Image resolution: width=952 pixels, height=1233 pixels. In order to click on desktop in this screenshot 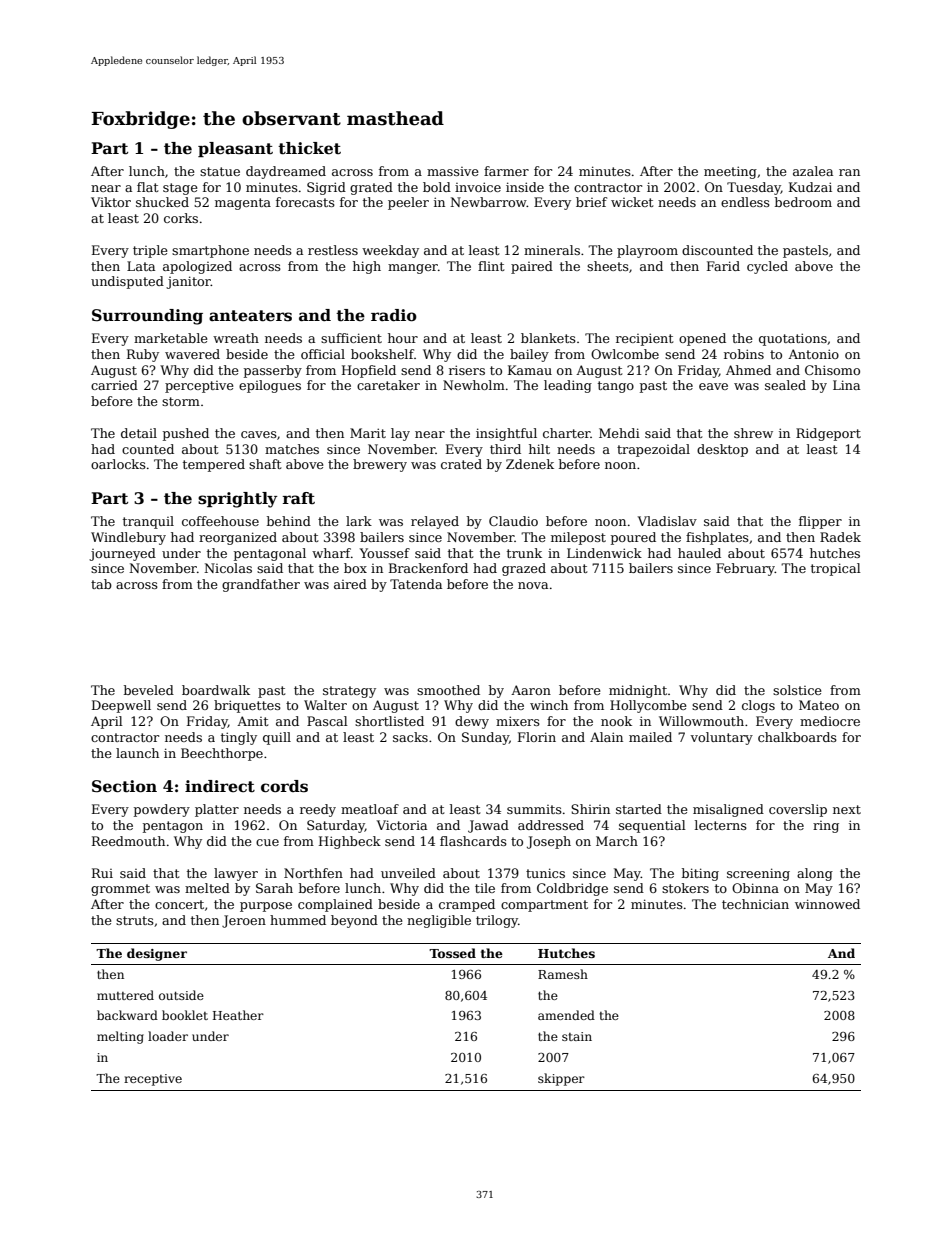, I will do `click(722, 450)`.
